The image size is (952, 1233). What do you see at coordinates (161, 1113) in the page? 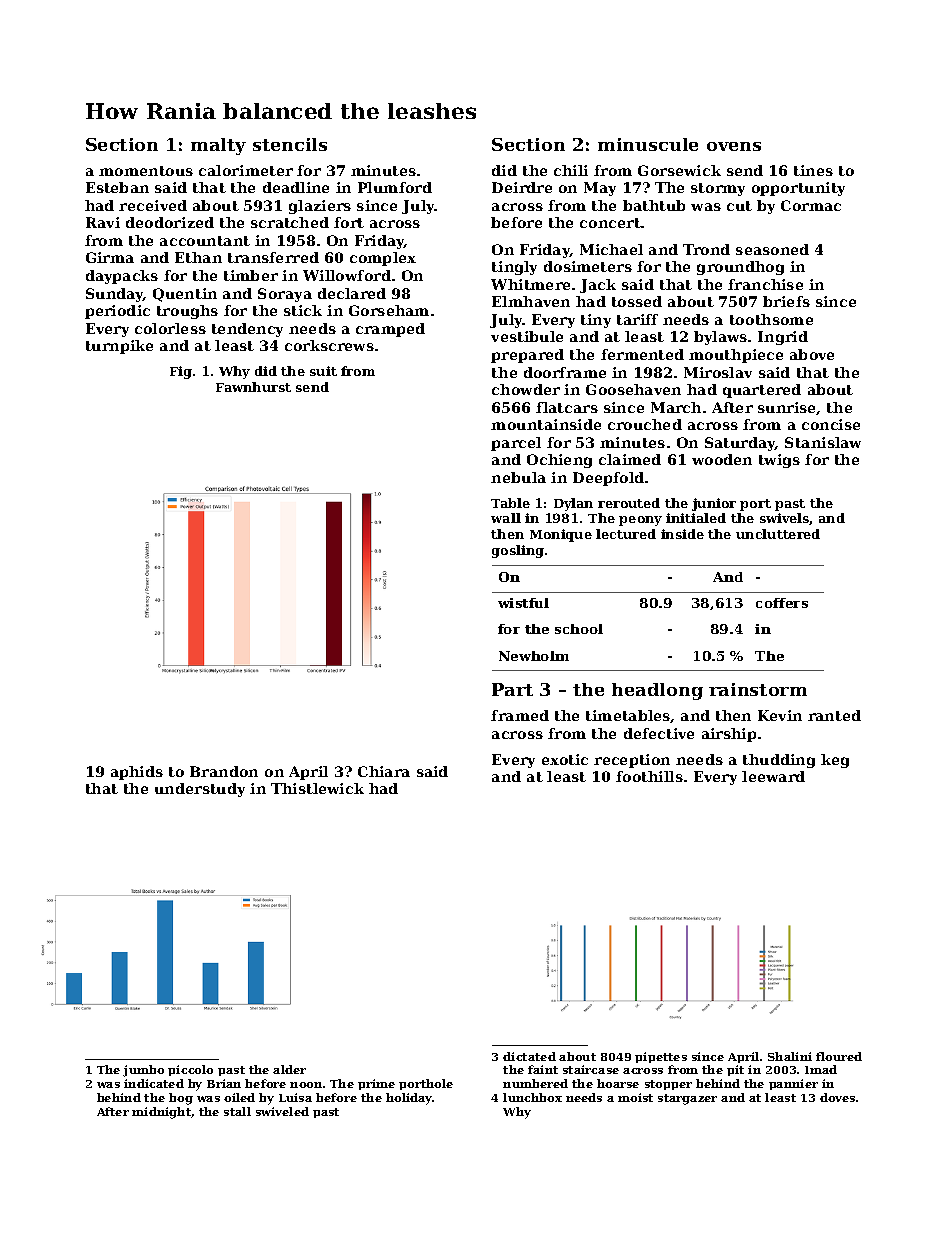
I see `midnight` at bounding box center [161, 1113].
